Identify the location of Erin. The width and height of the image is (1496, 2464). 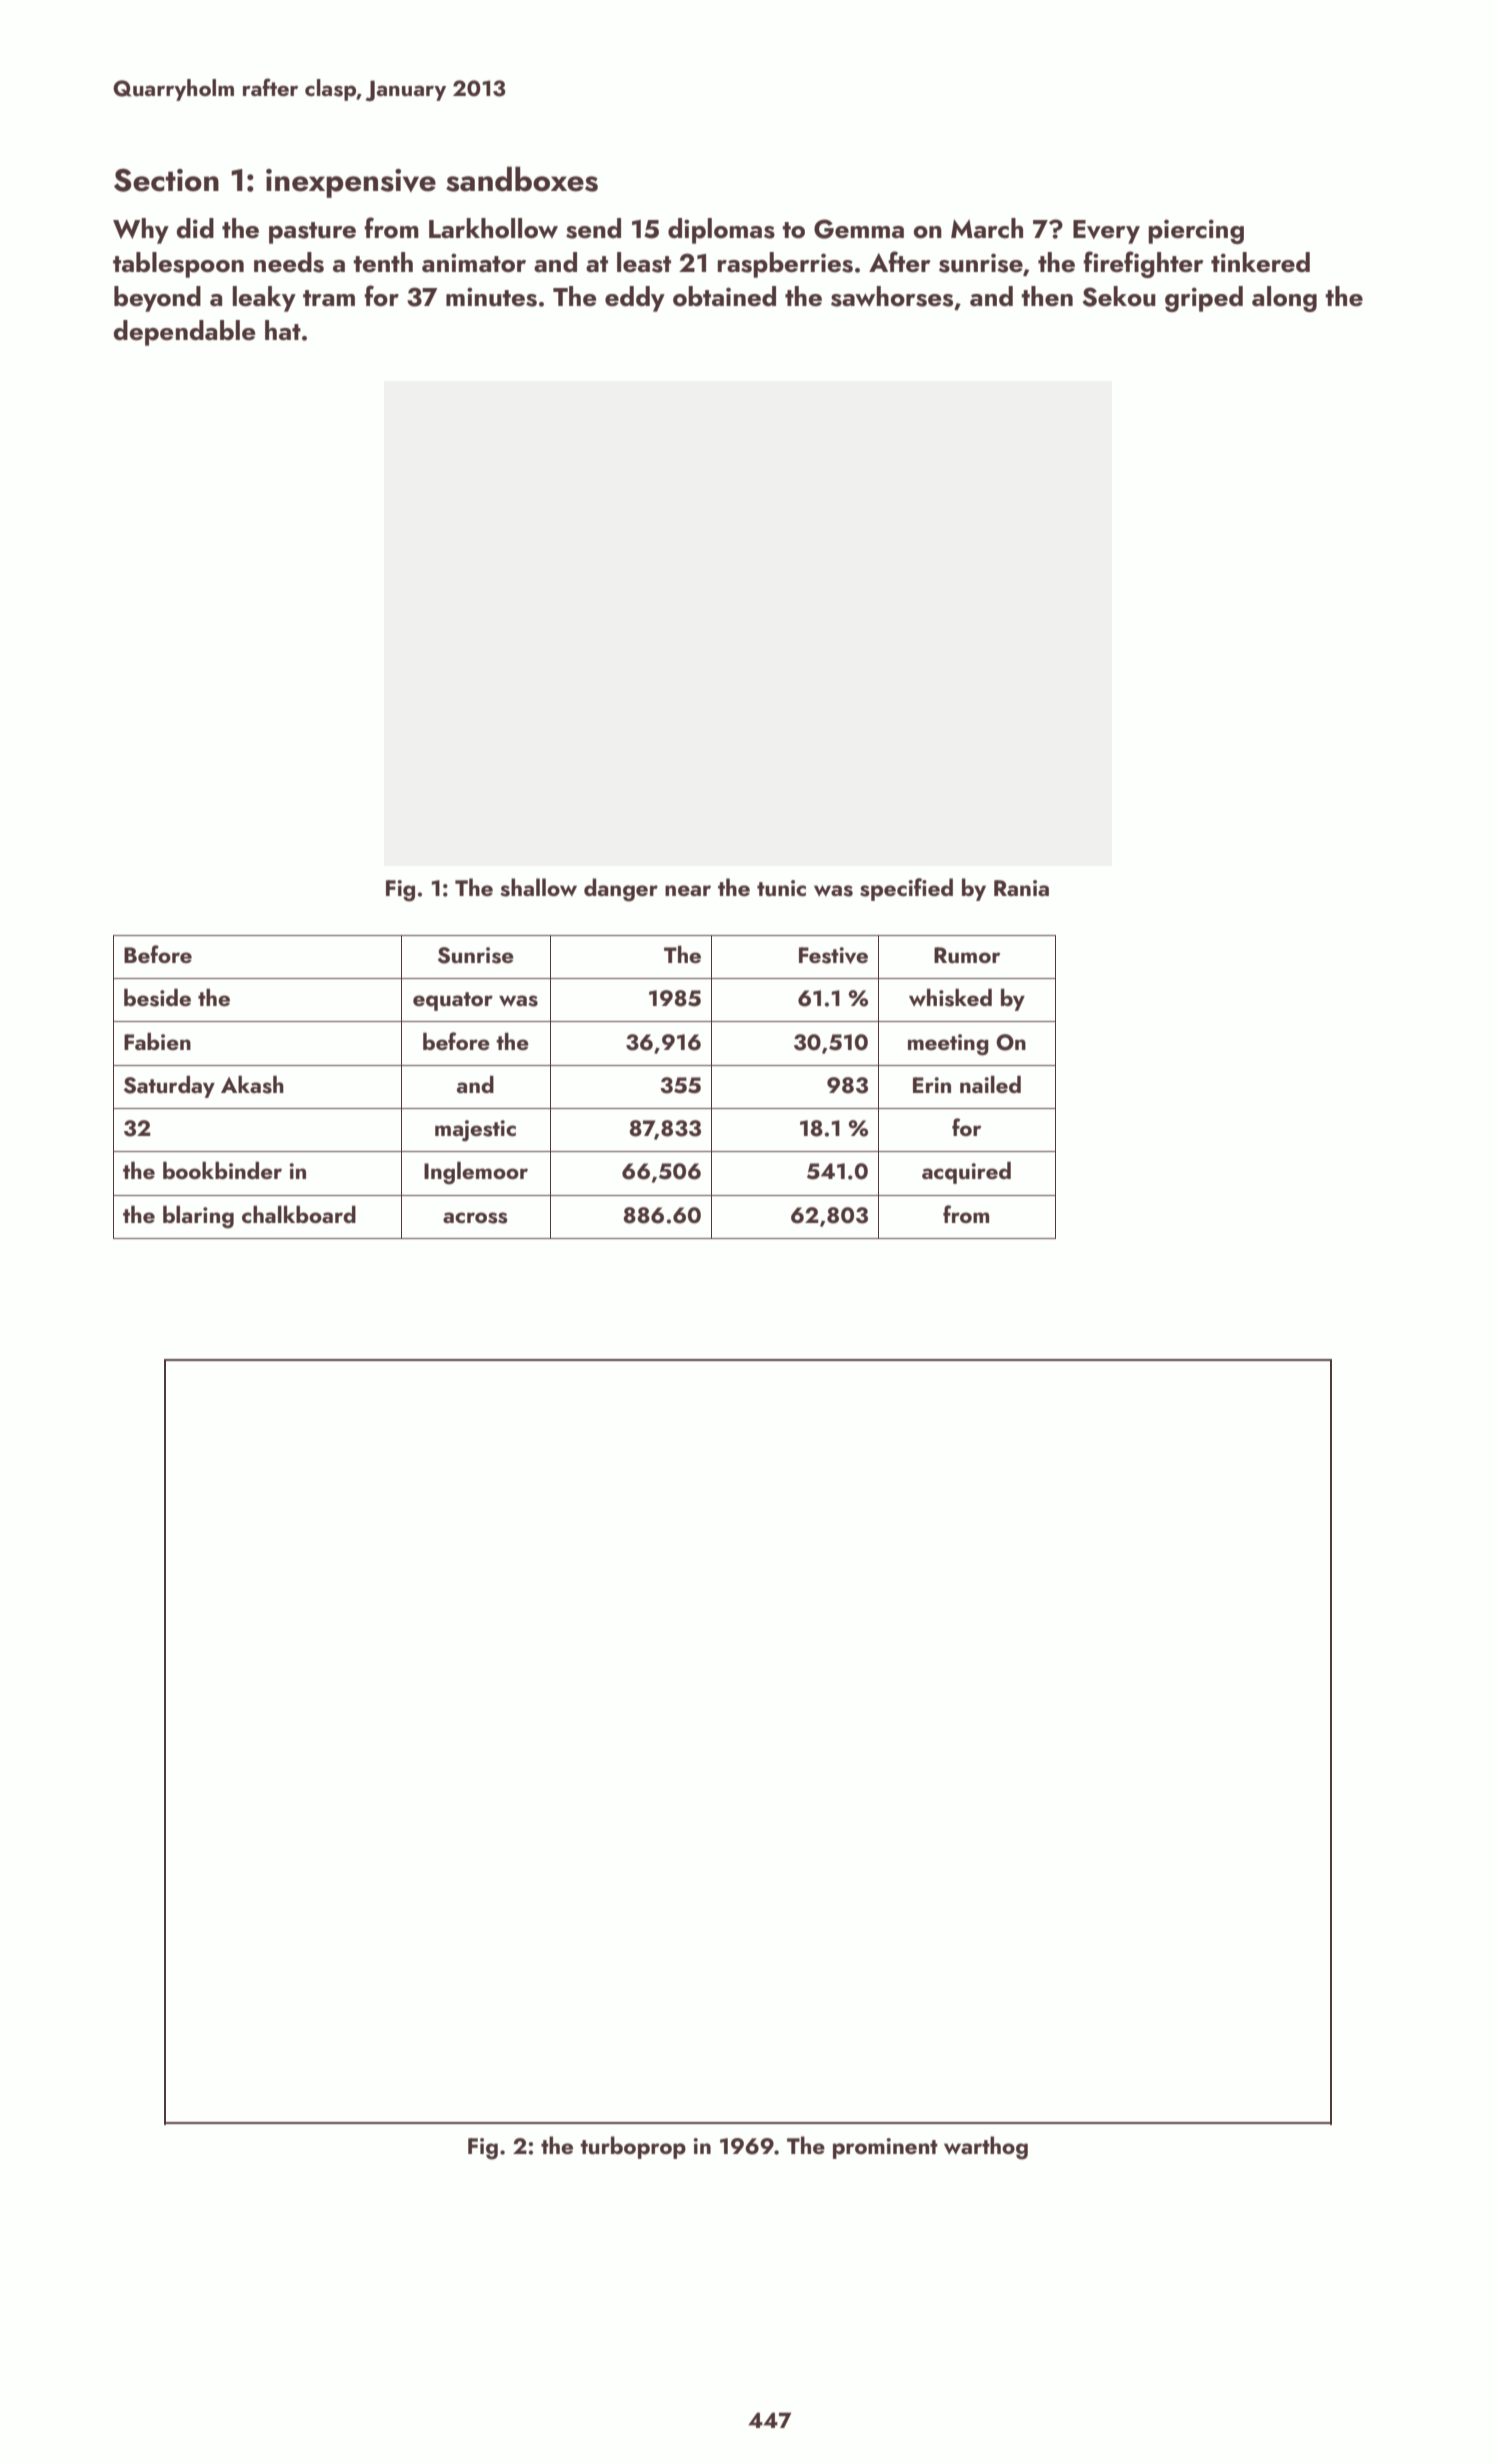
(932, 1085).
